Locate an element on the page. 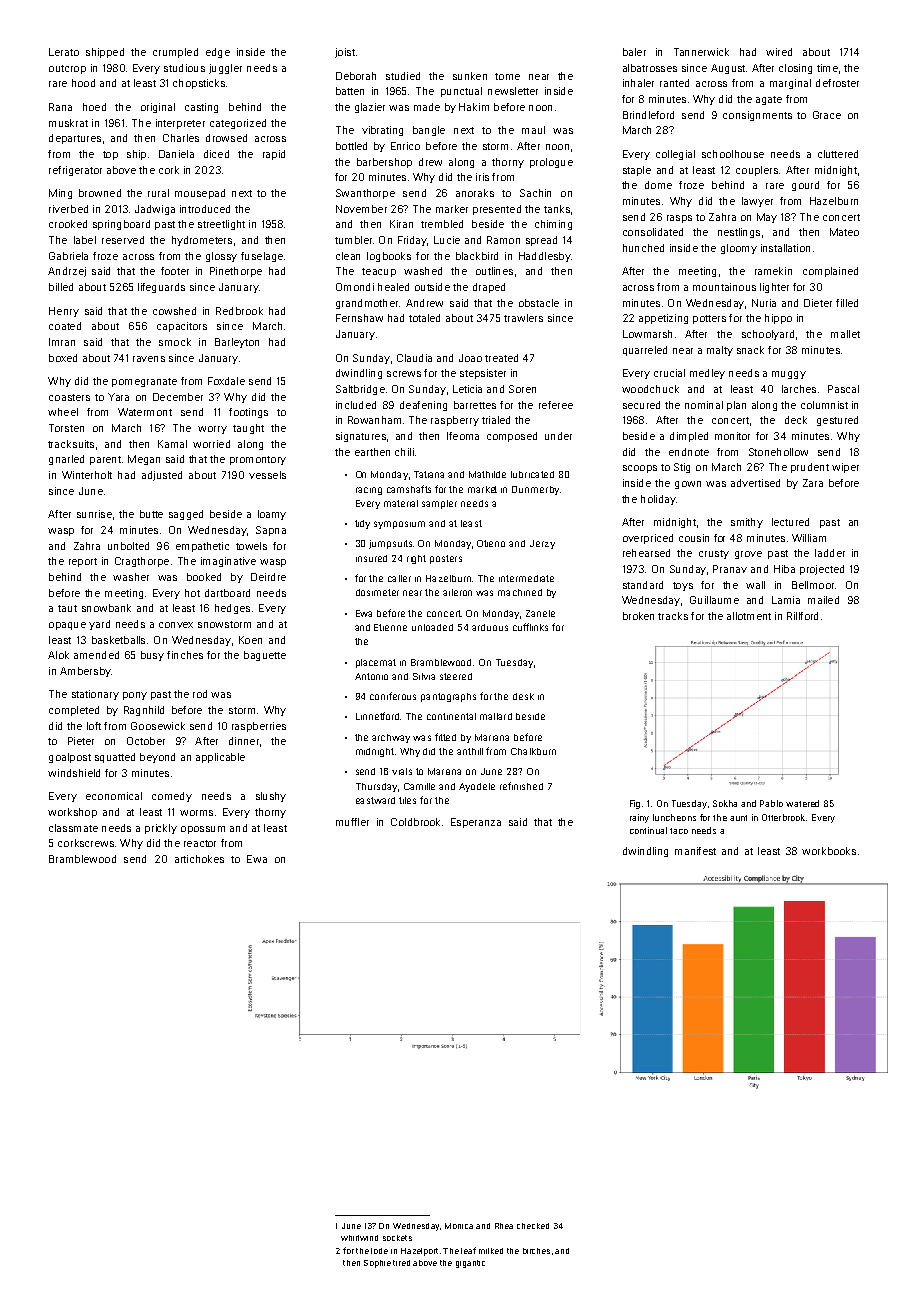  allotment is located at coordinates (749, 616).
